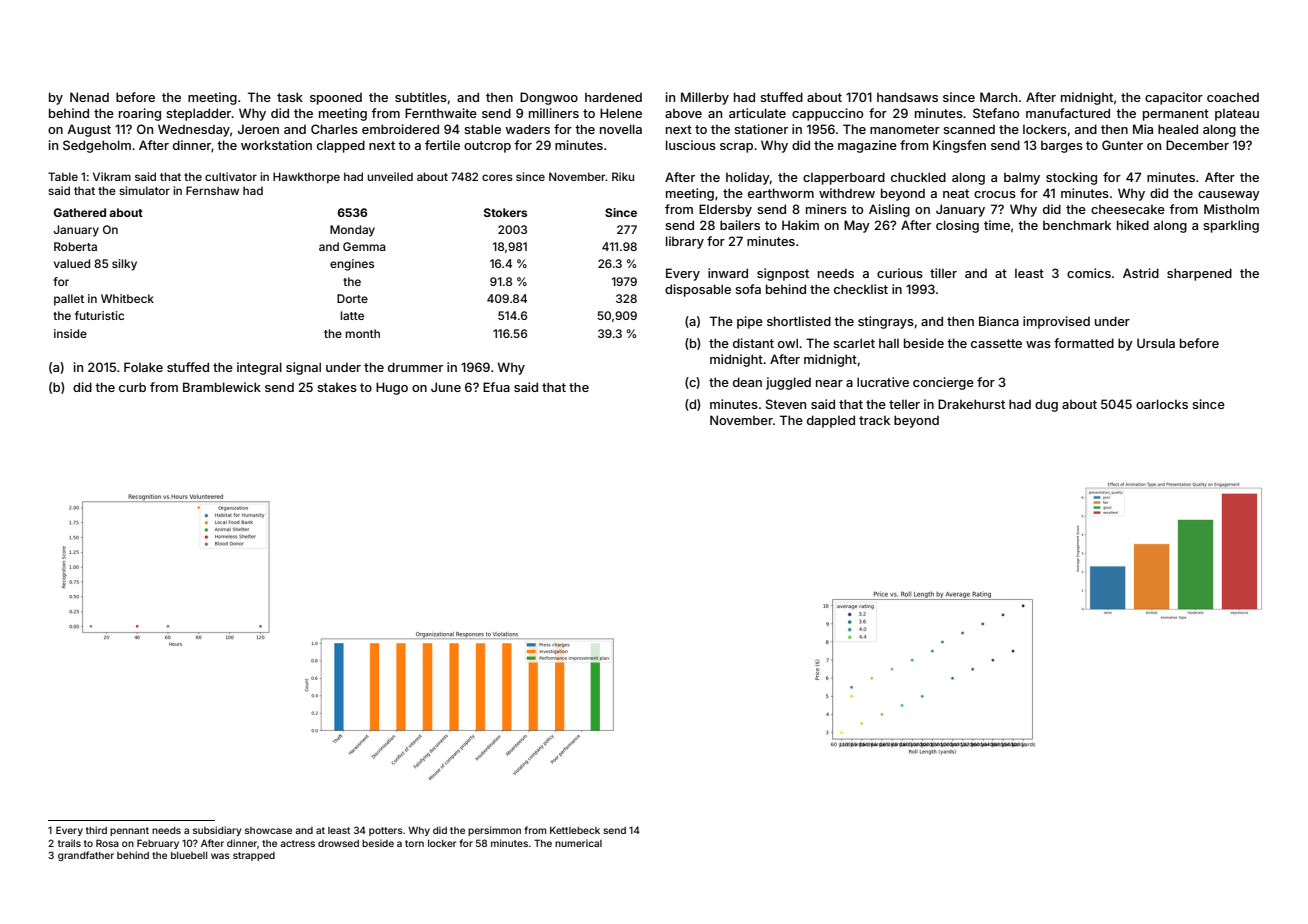  Describe the element at coordinates (1199, 274) in the screenshot. I see `sharpened` at that location.
